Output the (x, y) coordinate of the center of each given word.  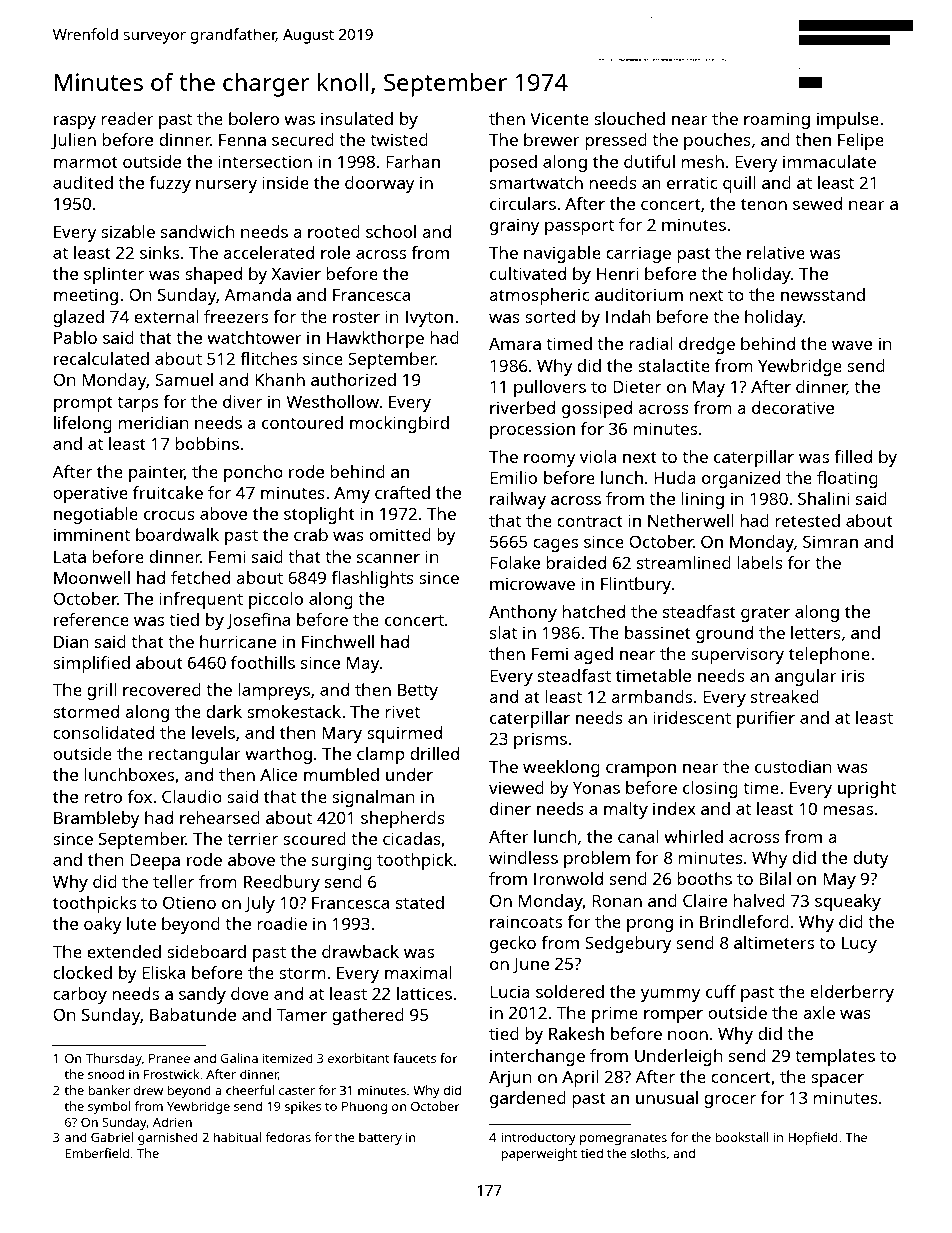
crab (311, 534)
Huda (675, 477)
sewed (817, 203)
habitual (237, 1137)
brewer (552, 139)
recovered (162, 689)
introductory (538, 1138)
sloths (648, 1153)
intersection (265, 161)
